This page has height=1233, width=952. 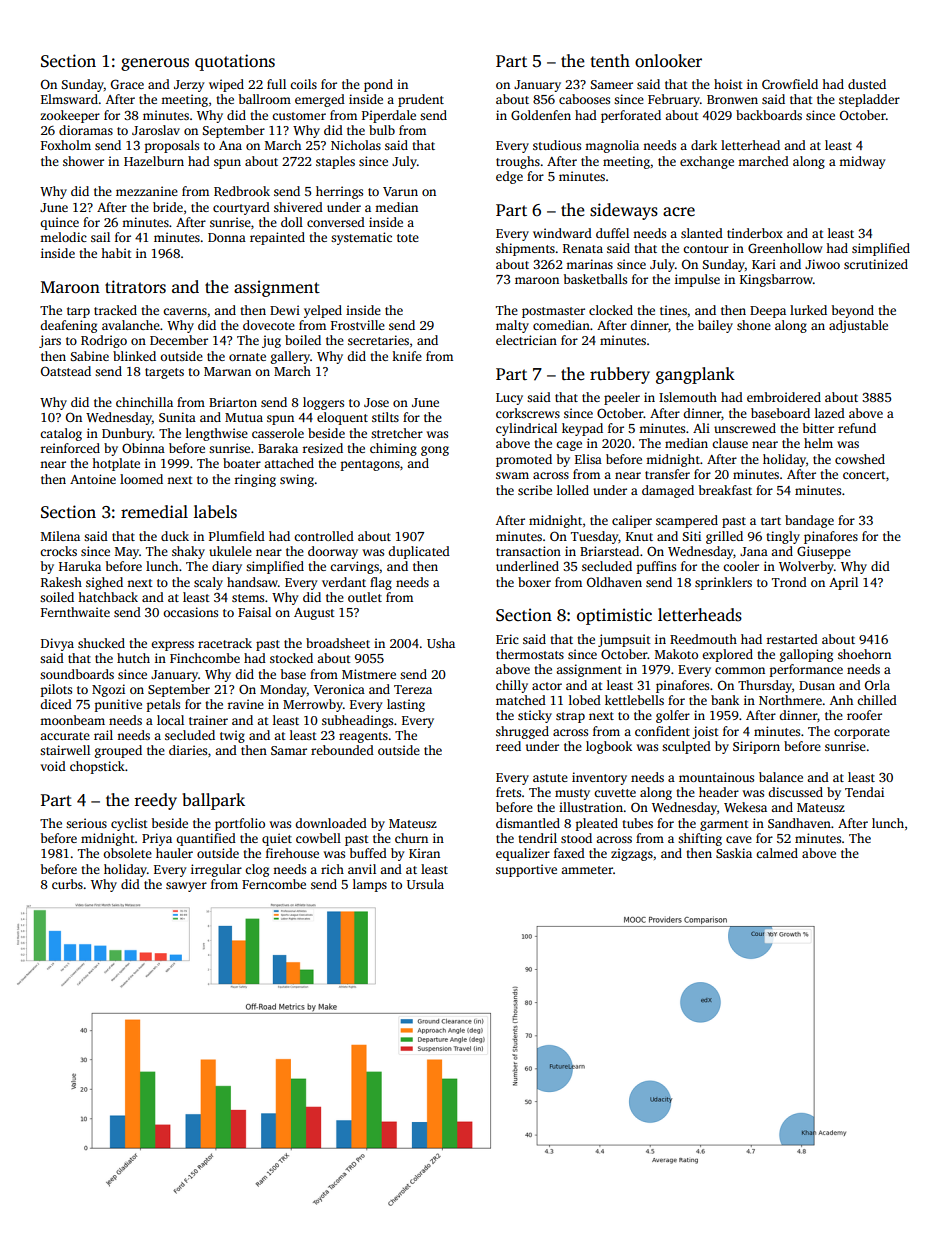 I want to click on Eric, so click(x=507, y=639).
